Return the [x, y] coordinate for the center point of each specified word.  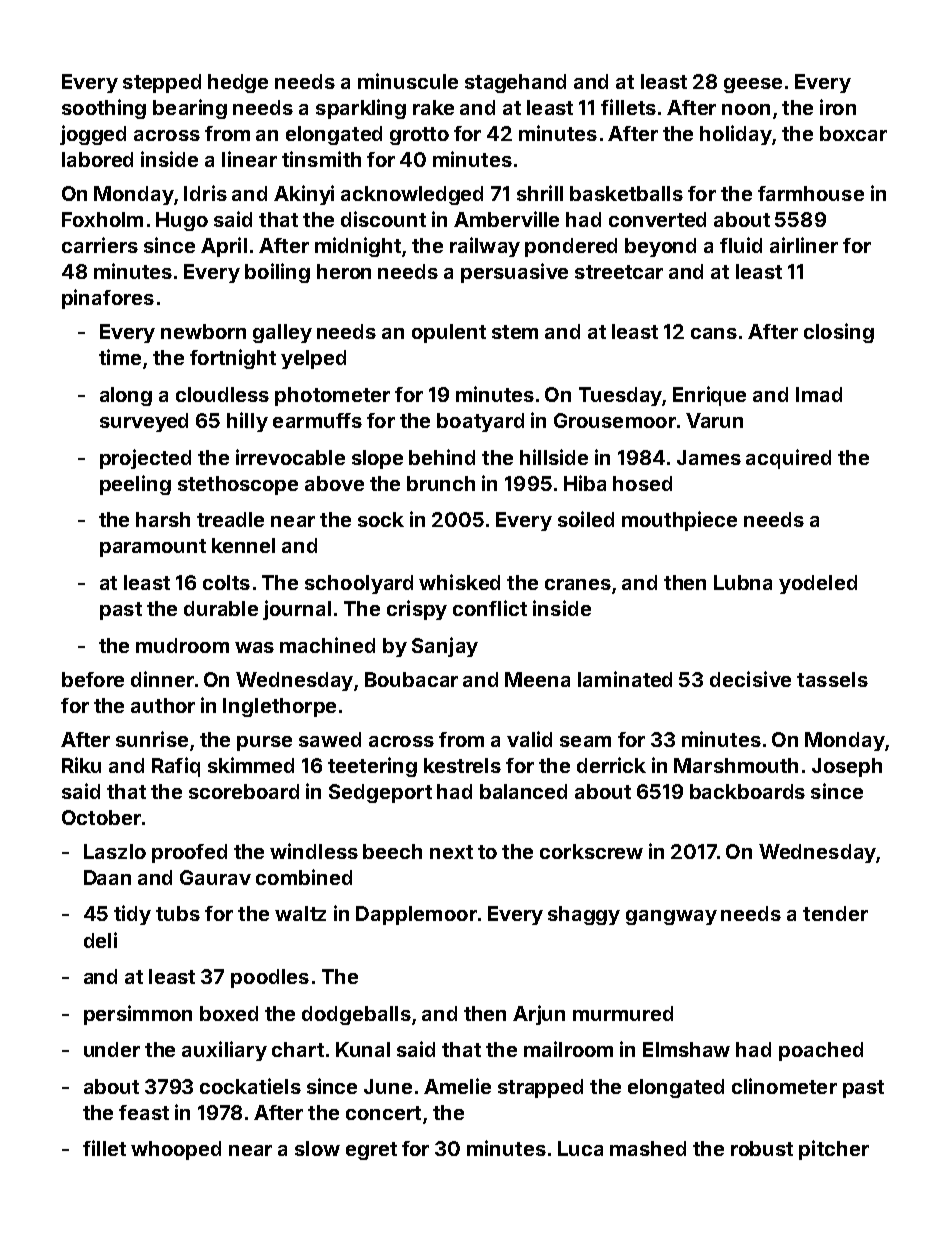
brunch [441, 483]
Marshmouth [736, 765]
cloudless [222, 394]
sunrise [152, 739]
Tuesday [620, 396]
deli [100, 940]
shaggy [584, 915]
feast [144, 1112]
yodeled [818, 584]
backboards [747, 791]
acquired [788, 459]
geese [753, 85]
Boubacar [411, 679]
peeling [135, 485]
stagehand [515, 83]
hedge [238, 83]
